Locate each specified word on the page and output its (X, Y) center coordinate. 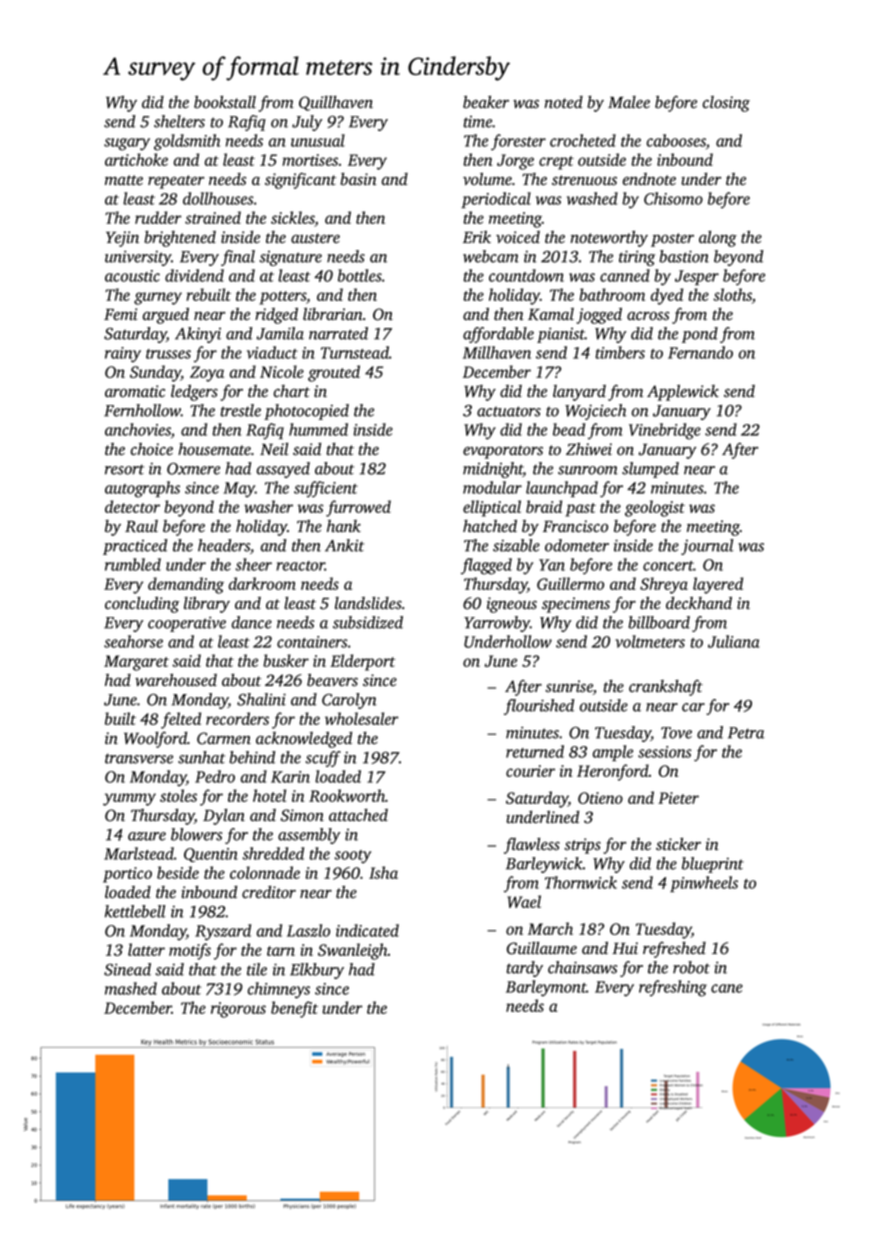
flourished (539, 707)
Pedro (215, 776)
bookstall (225, 102)
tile (257, 969)
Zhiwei (589, 449)
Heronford (613, 772)
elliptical (492, 508)
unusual (318, 140)
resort (124, 469)
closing (726, 104)
